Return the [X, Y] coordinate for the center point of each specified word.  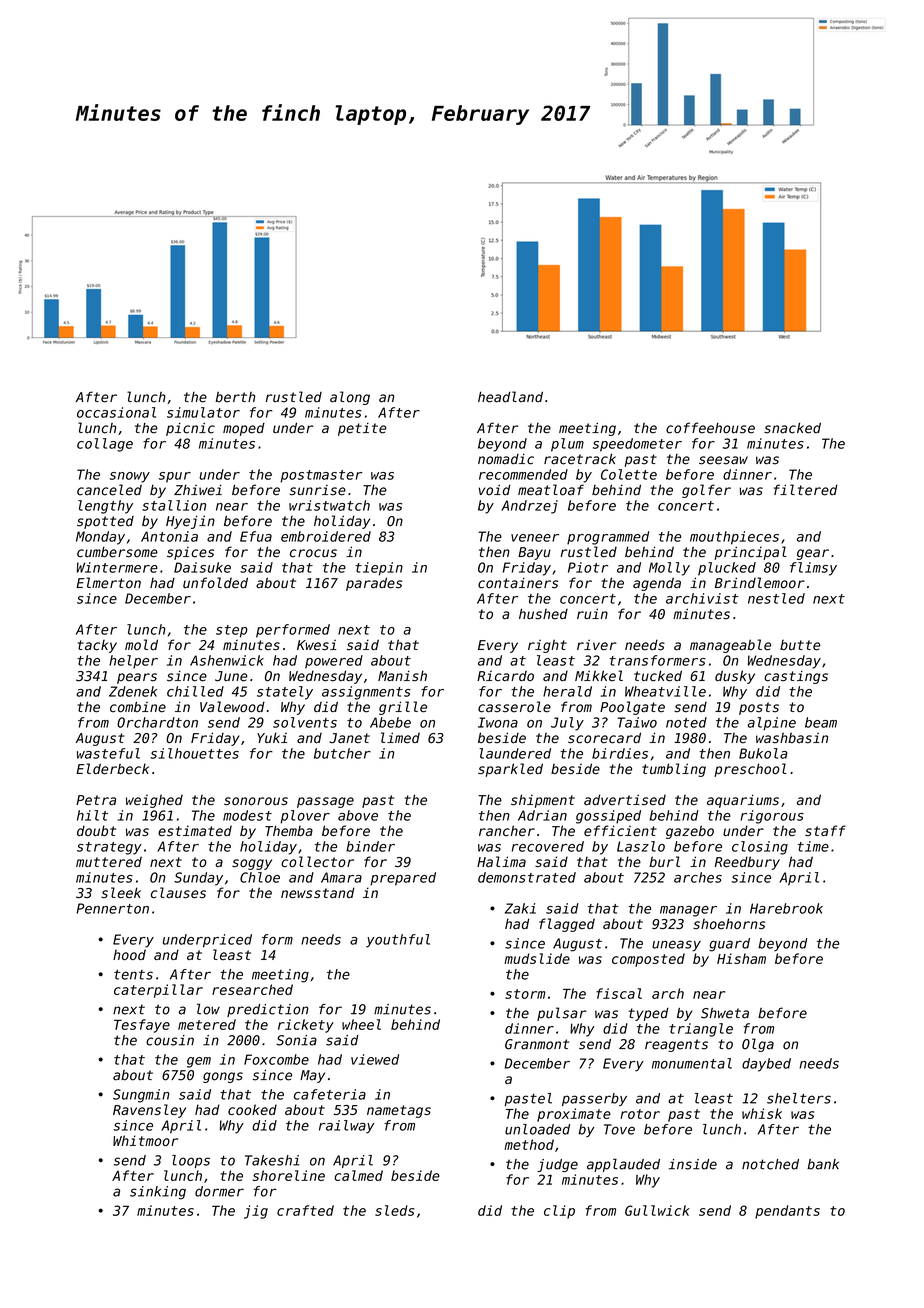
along [350, 398]
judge [557, 1165]
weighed [154, 801]
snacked [792, 428]
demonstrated [527, 877]
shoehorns [729, 923]
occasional [116, 412]
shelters [799, 1098]
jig [256, 1212]
